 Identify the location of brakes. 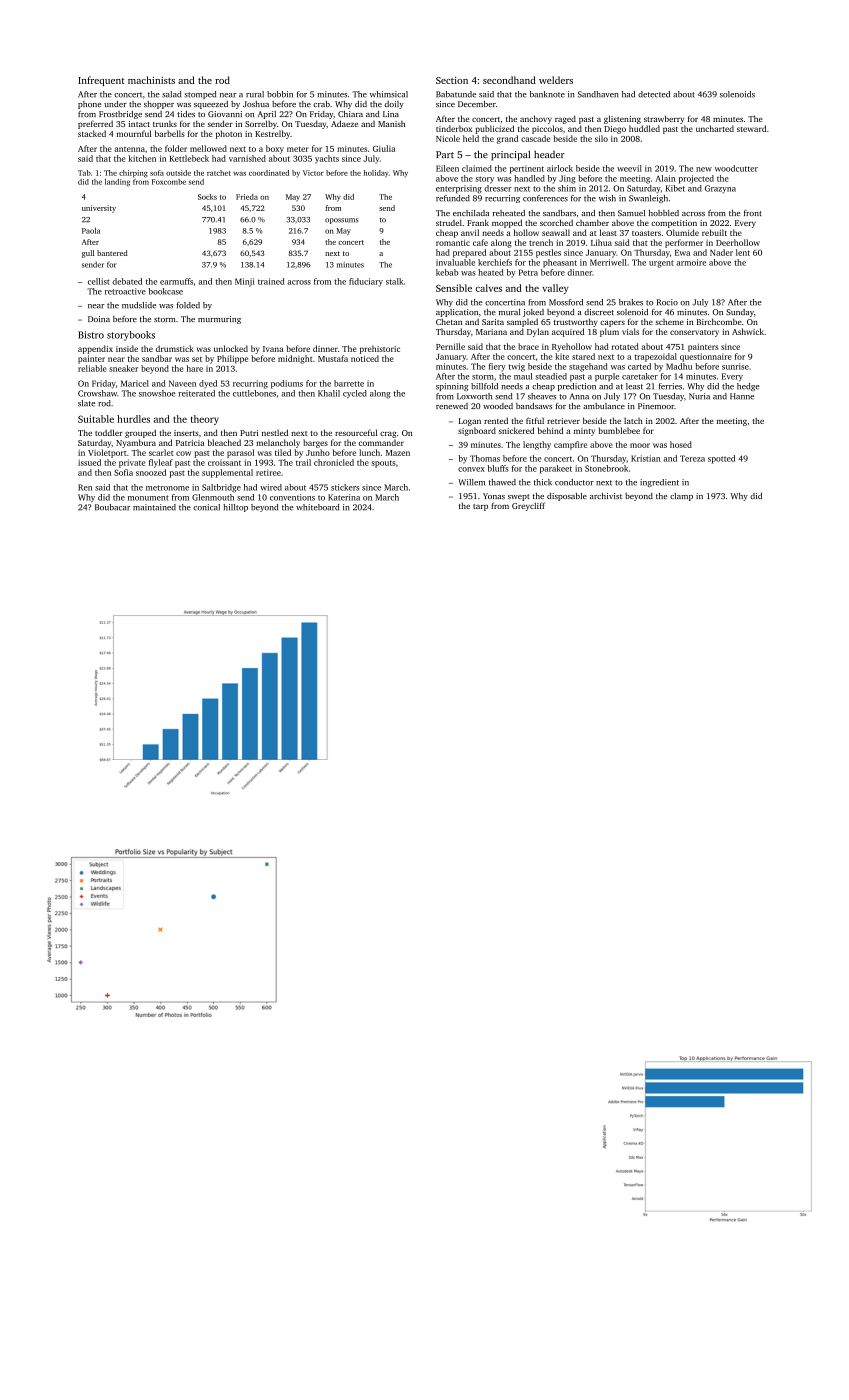
(631, 302).
